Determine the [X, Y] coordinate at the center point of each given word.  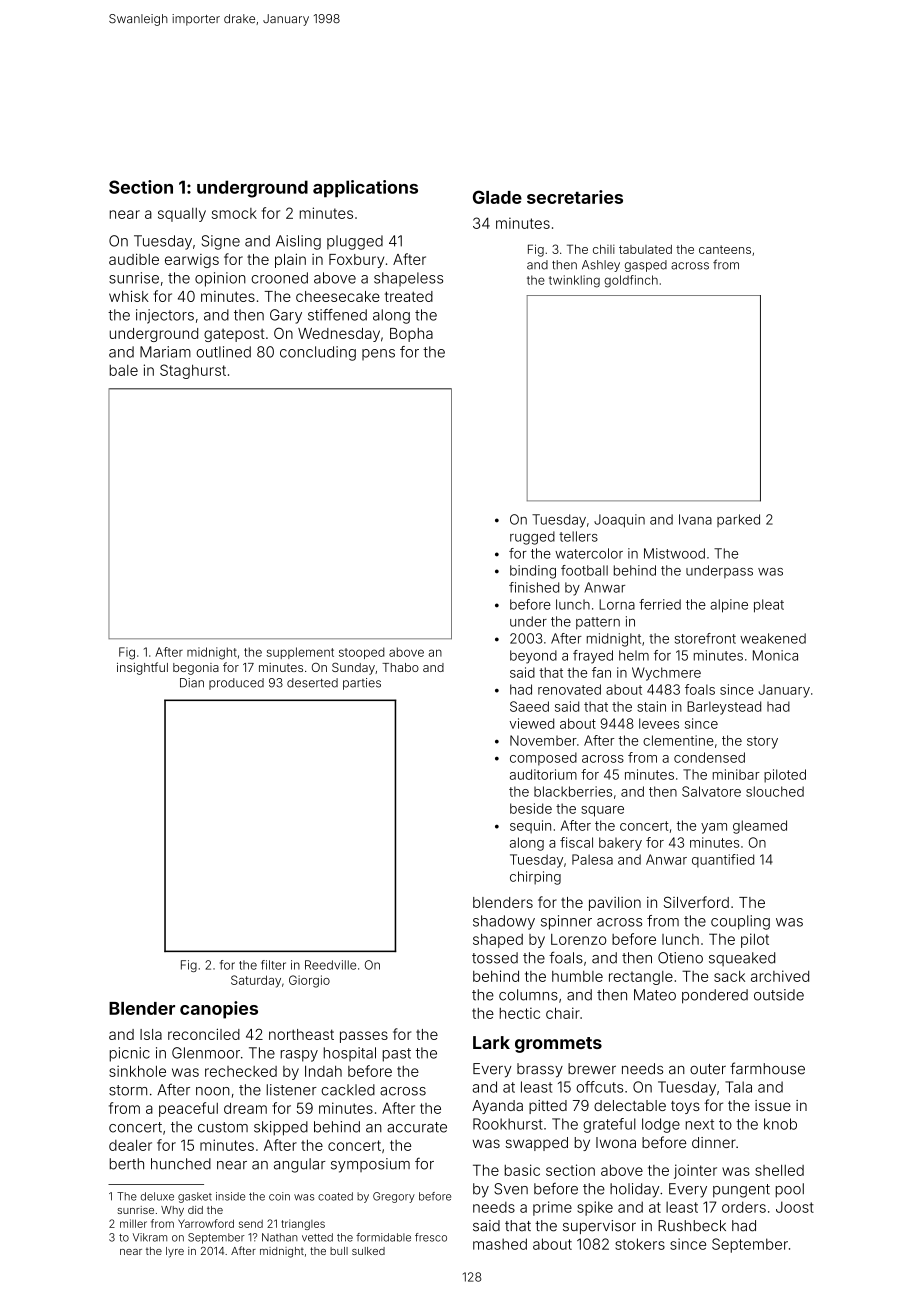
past [397, 1055]
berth [127, 1164]
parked [738, 520]
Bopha [411, 335]
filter [273, 965]
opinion [220, 279]
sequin [530, 827]
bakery [620, 844]
